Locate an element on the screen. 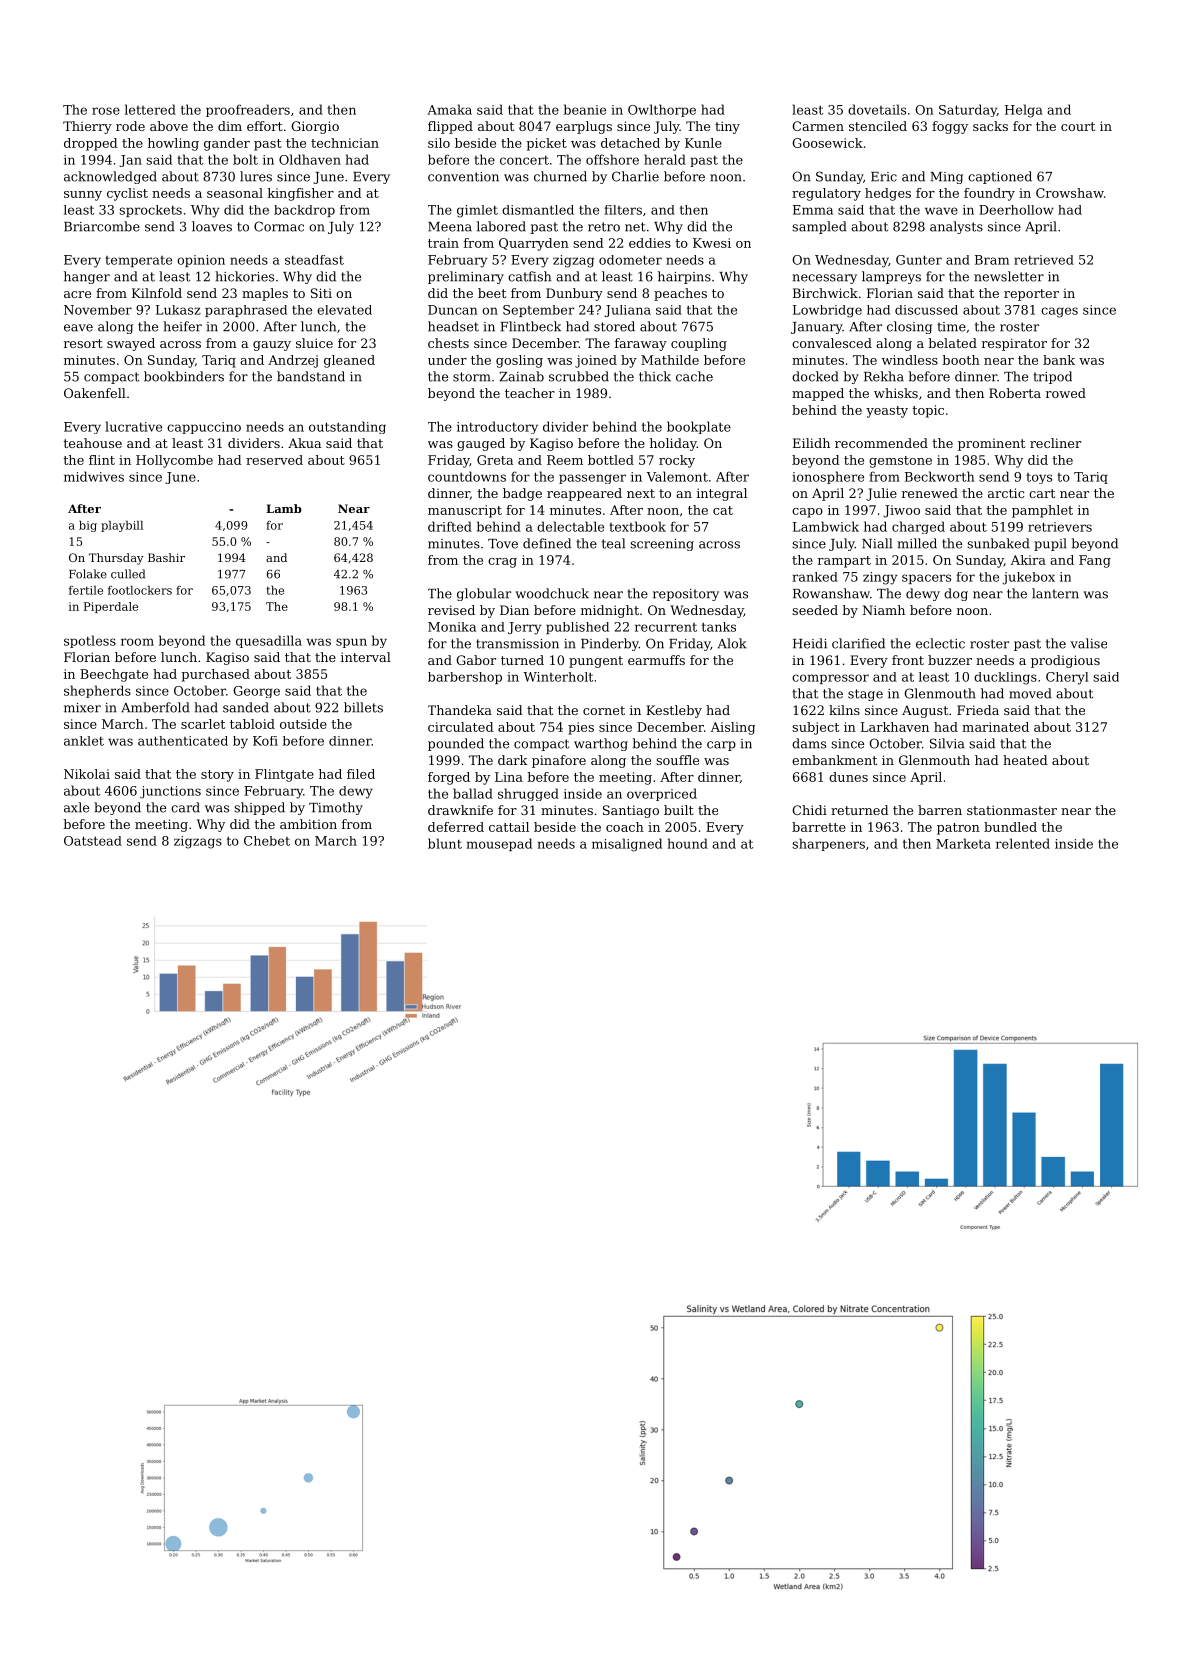  Bashir is located at coordinates (166, 557).
